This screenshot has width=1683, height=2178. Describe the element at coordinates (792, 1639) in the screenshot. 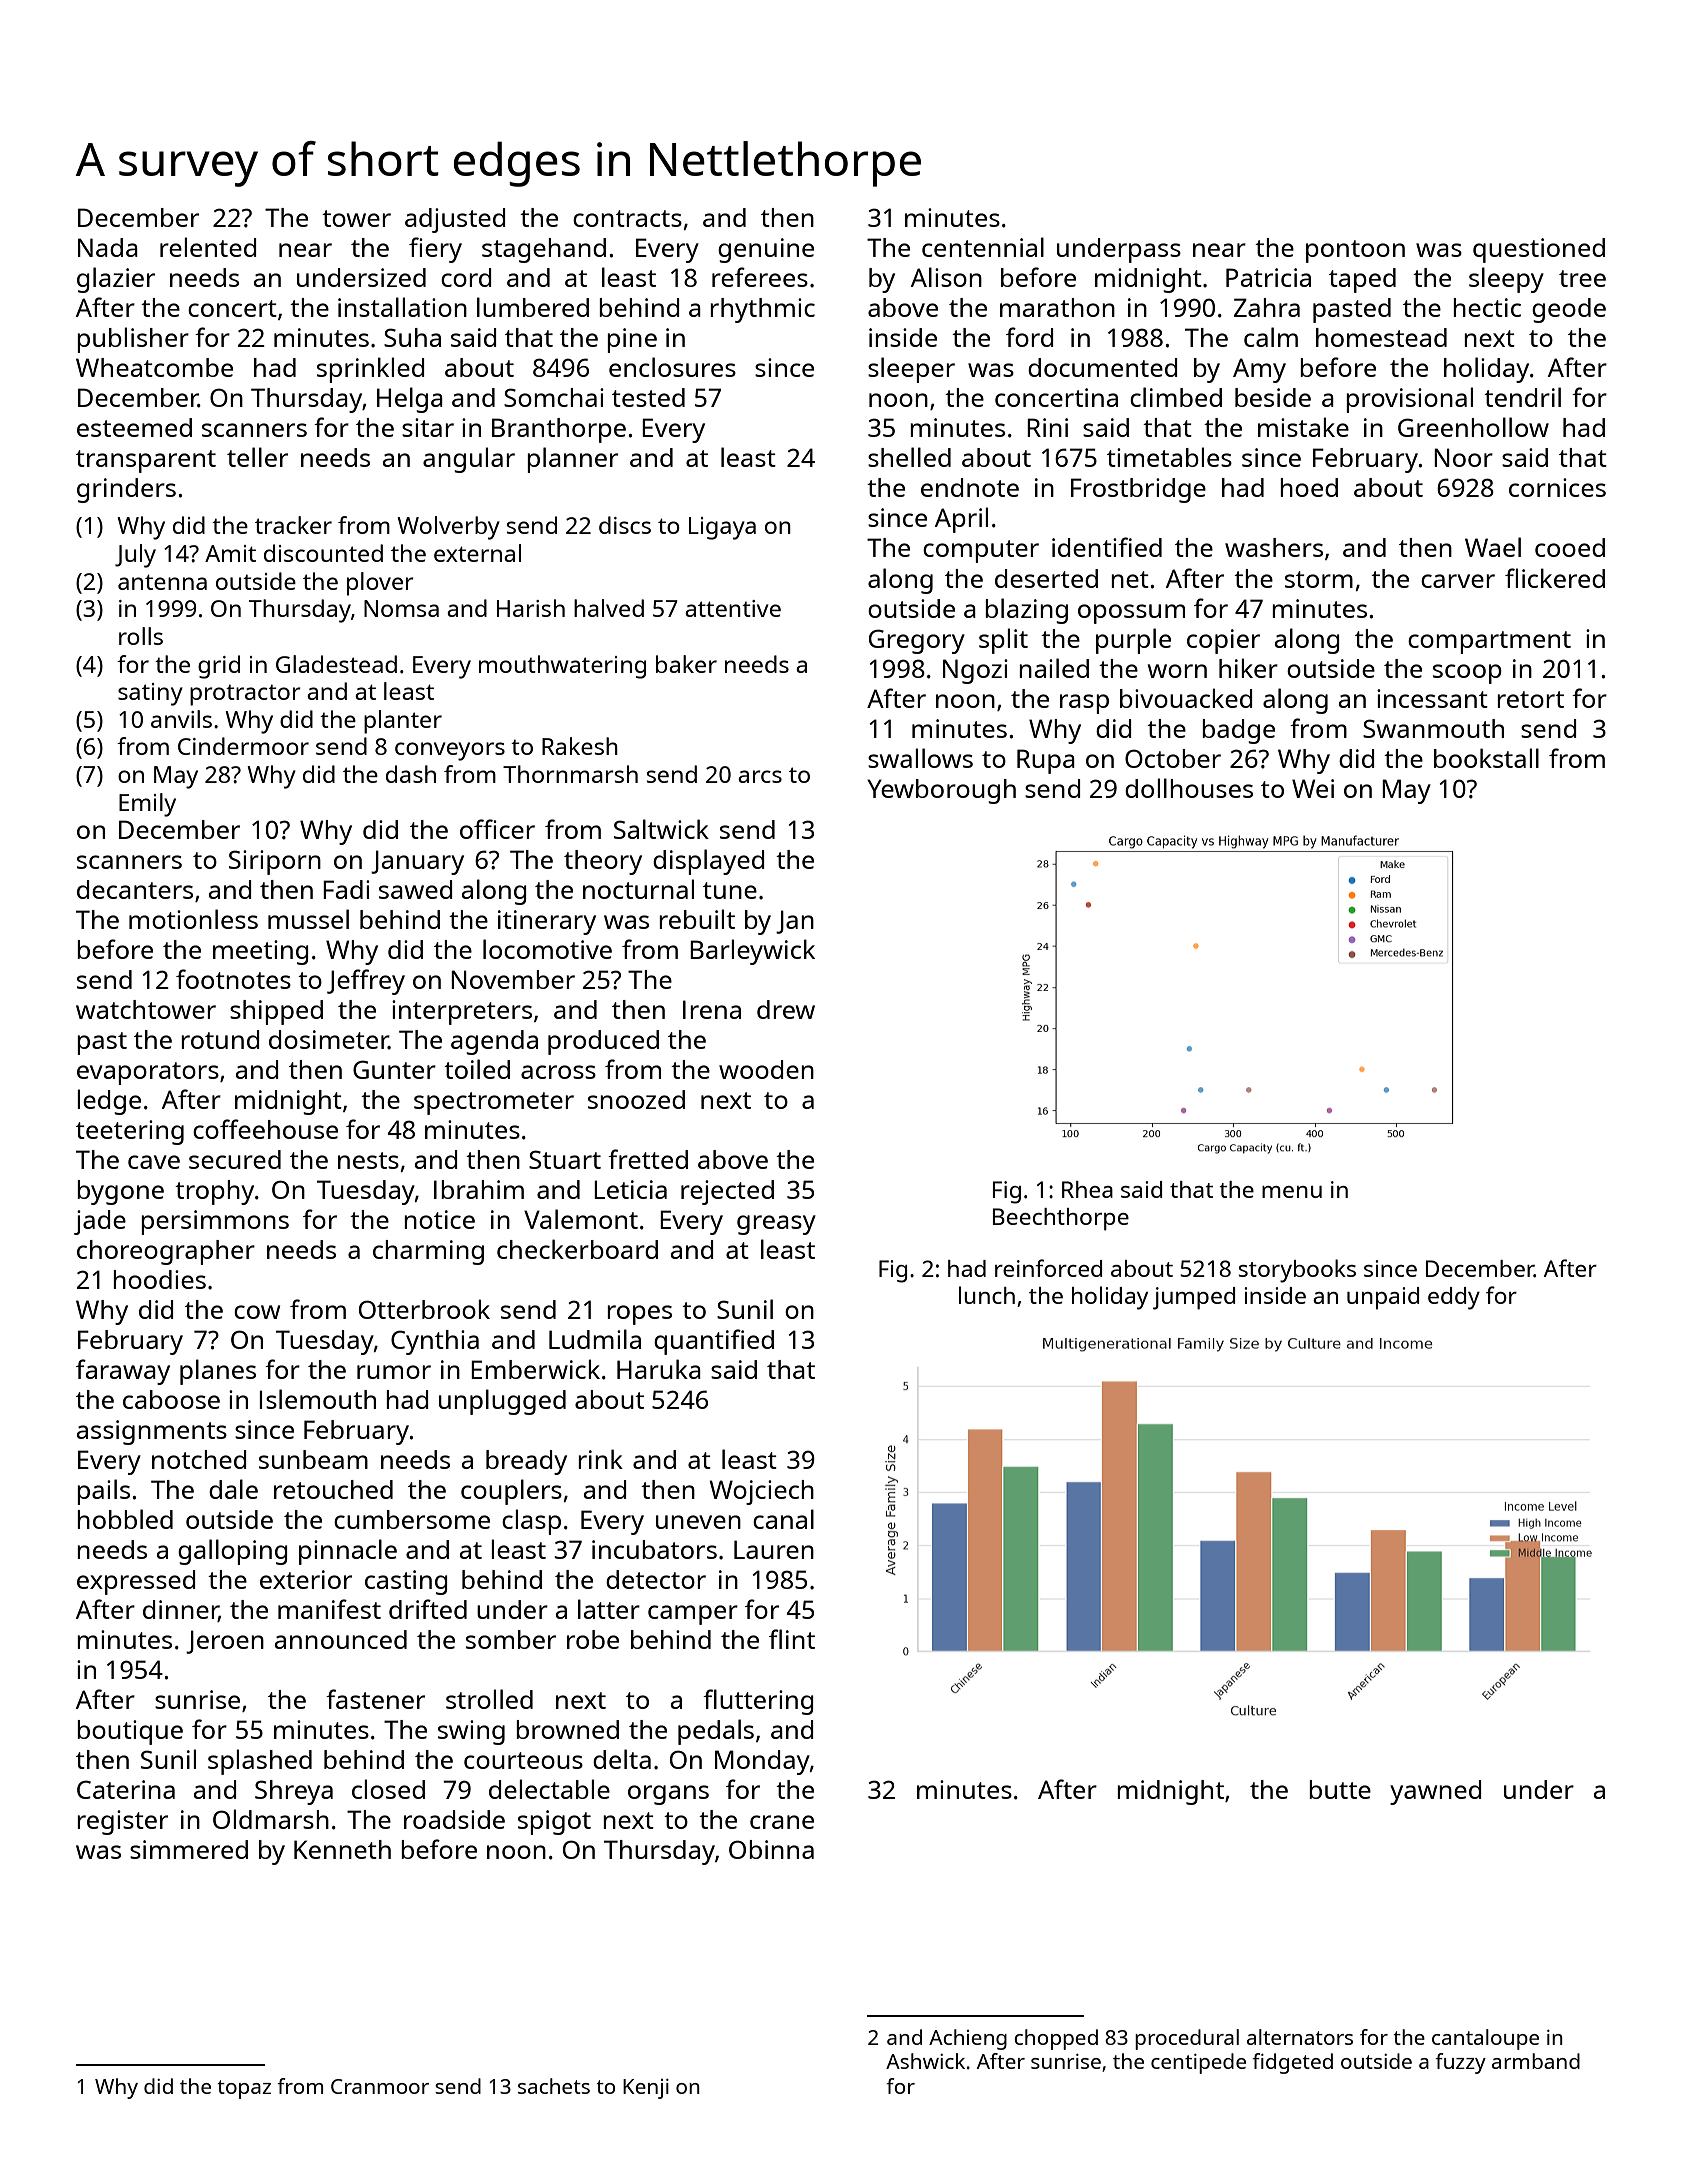

I see `flint` at that location.
